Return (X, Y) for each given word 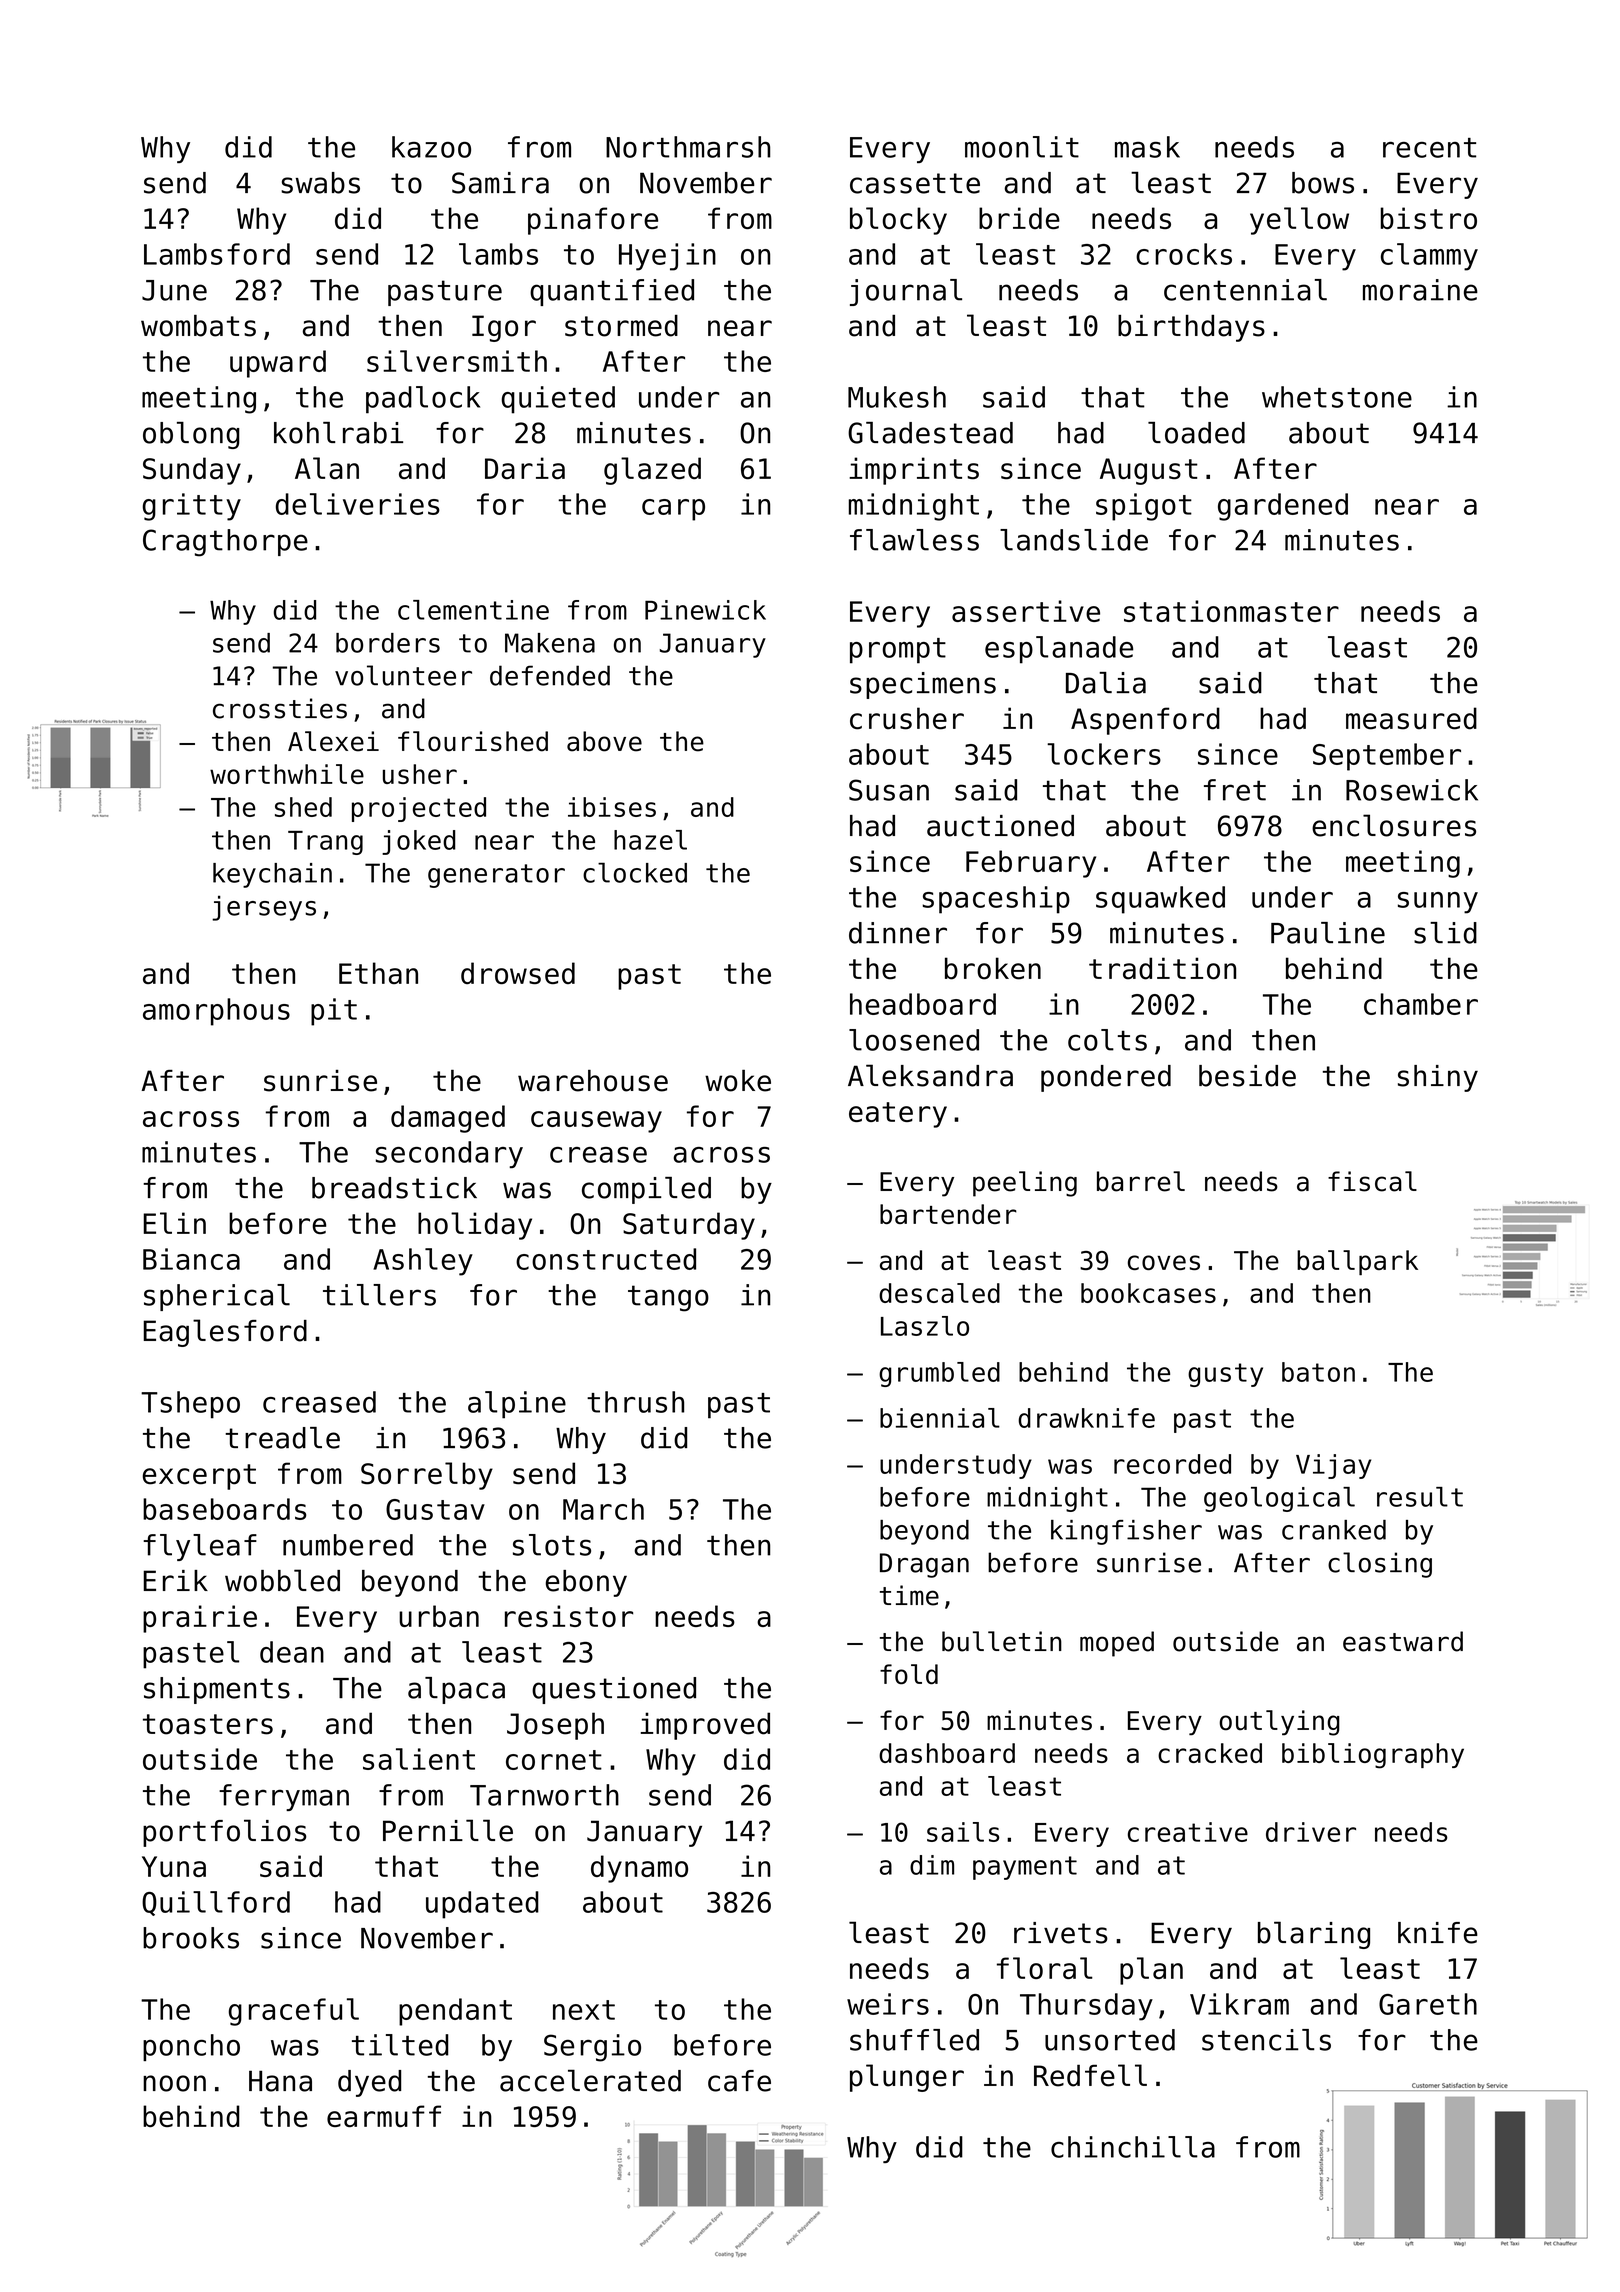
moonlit (1022, 147)
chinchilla (1133, 2147)
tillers (379, 1295)
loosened (914, 1040)
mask (1147, 147)
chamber (1421, 1004)
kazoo (431, 147)
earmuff (384, 2116)
